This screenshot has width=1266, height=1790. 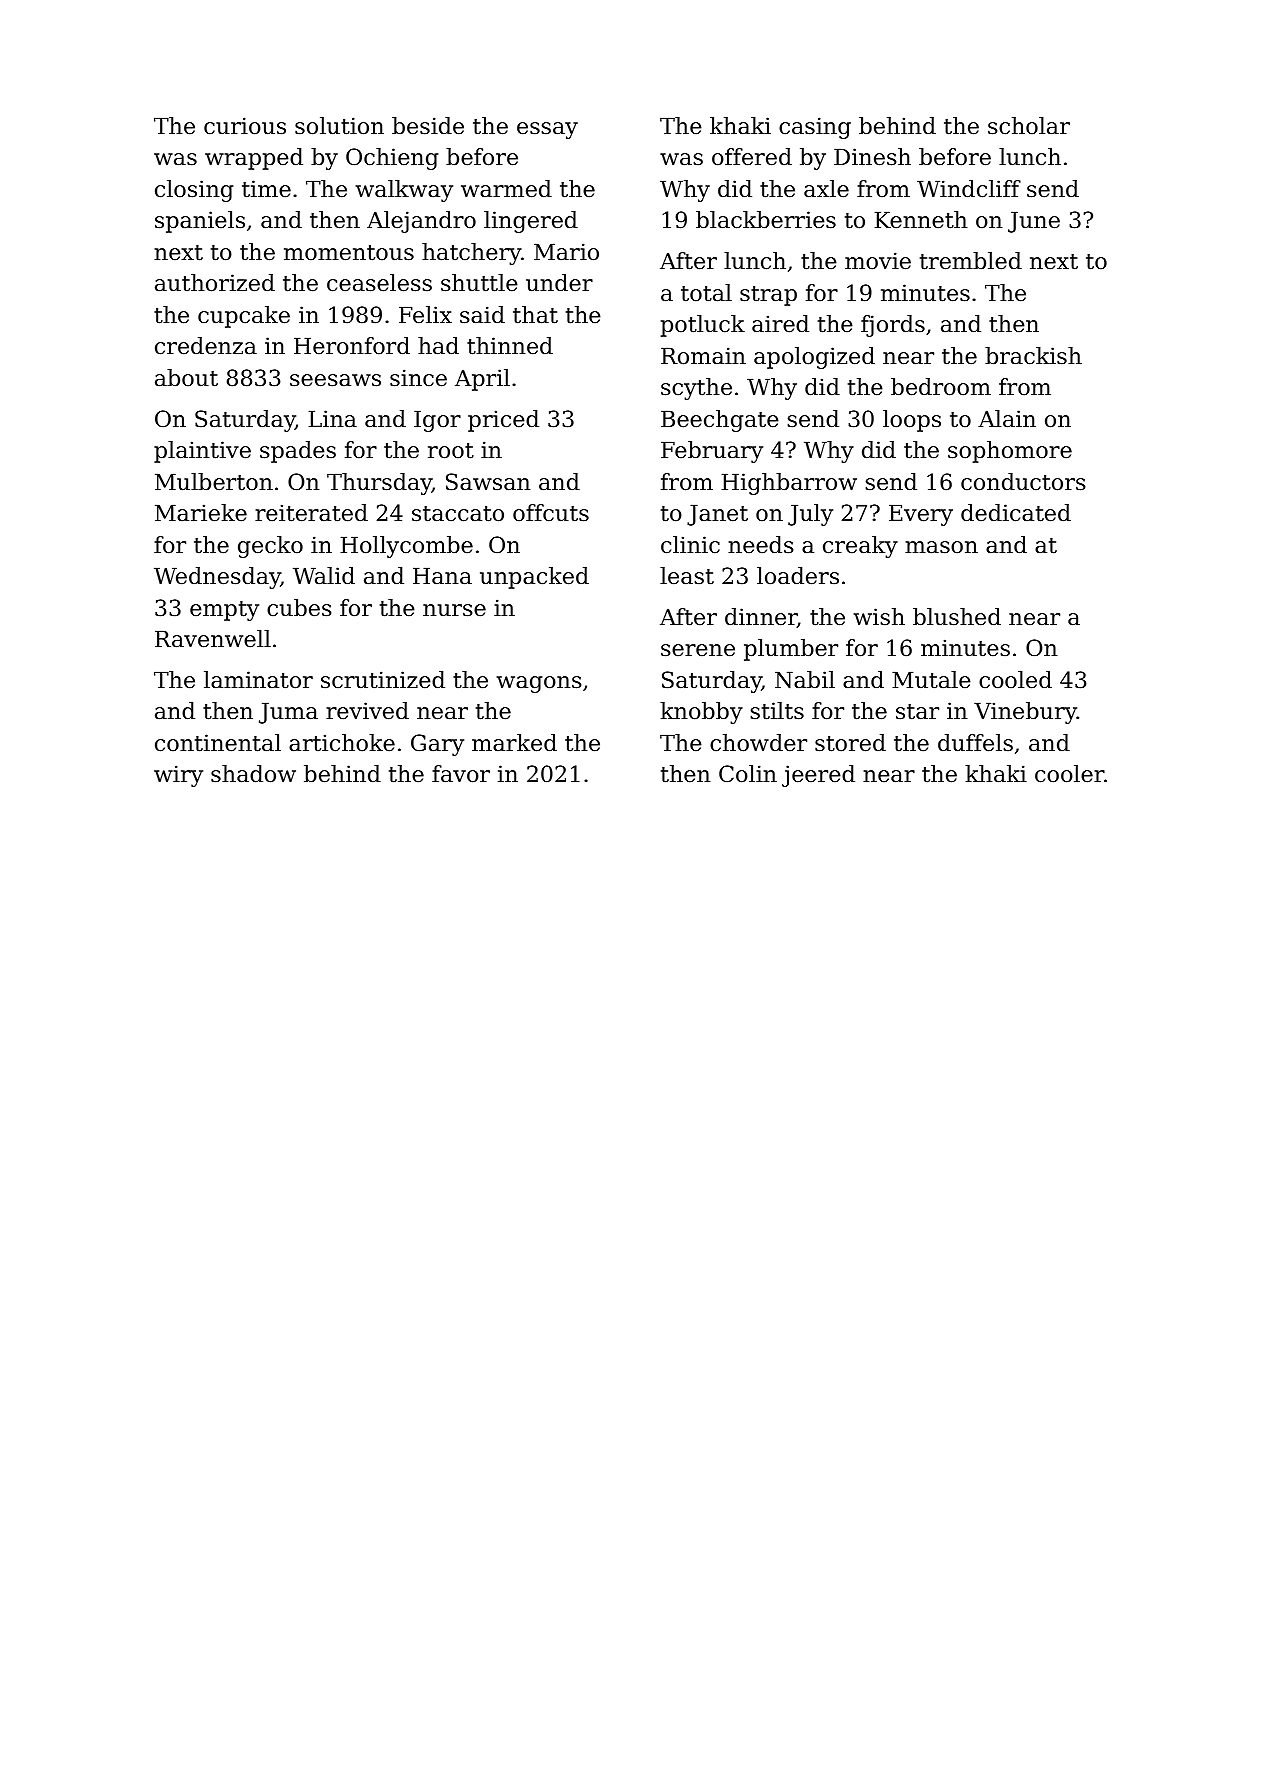 I want to click on authorized, so click(x=215, y=283).
